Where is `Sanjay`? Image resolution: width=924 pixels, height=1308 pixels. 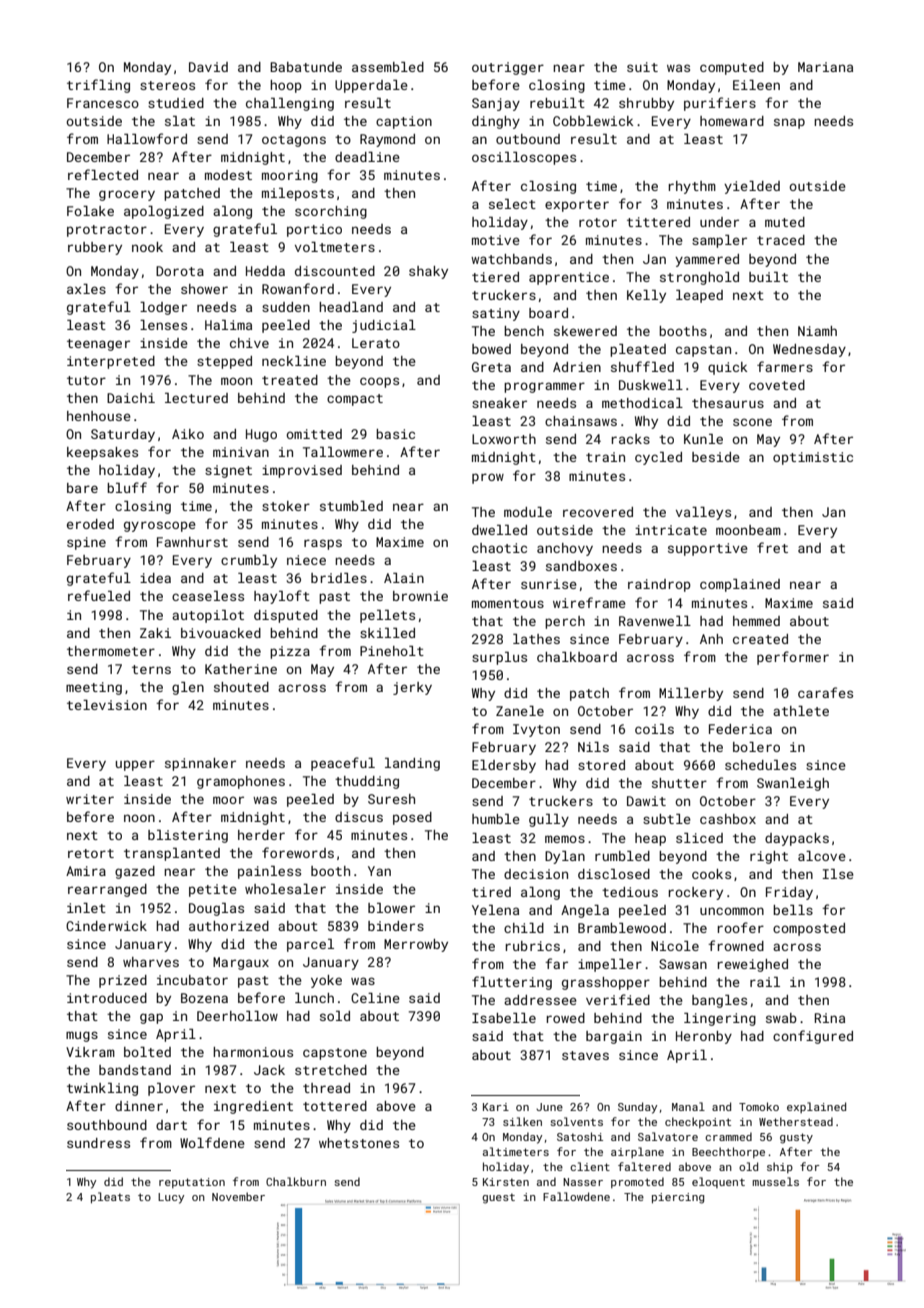 Sanjay is located at coordinates (496, 104).
